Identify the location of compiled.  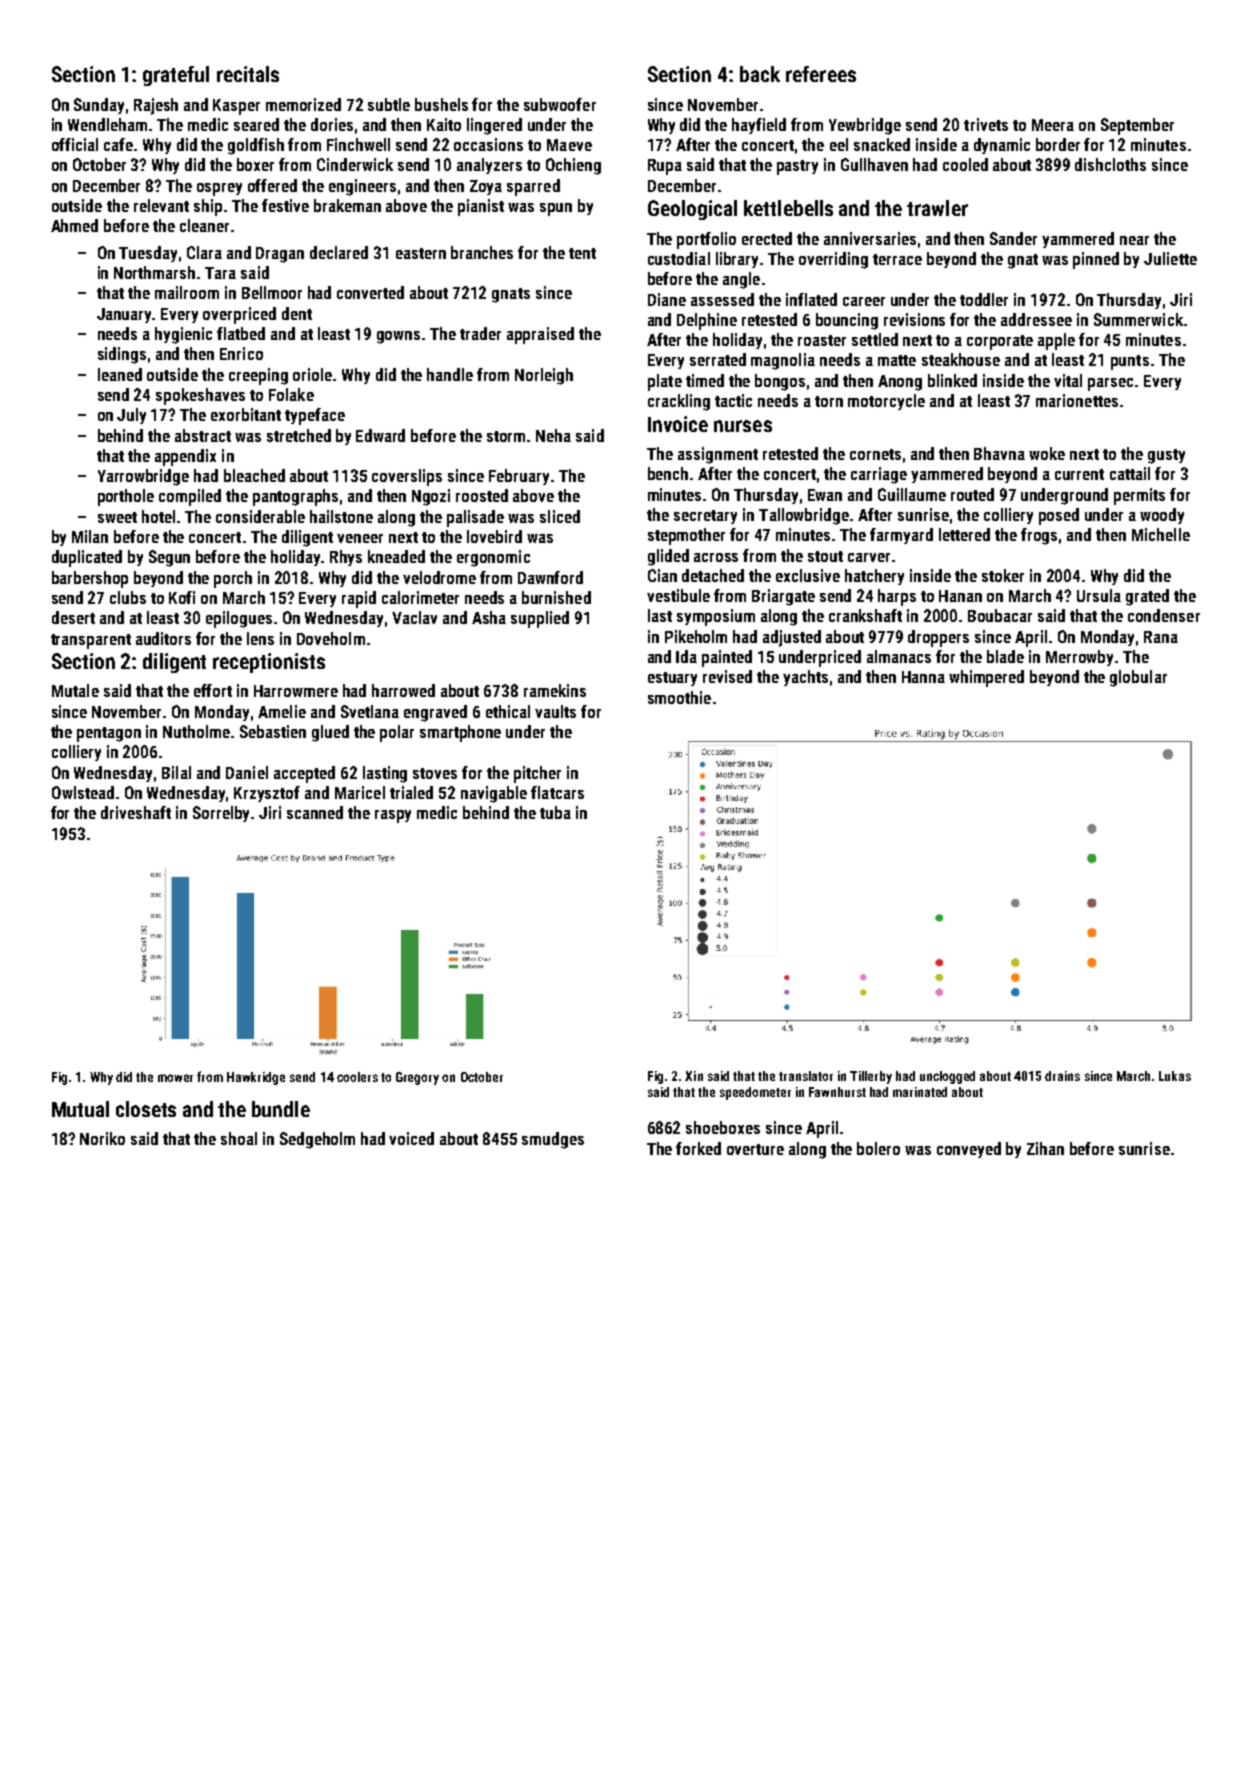
(190, 497).
